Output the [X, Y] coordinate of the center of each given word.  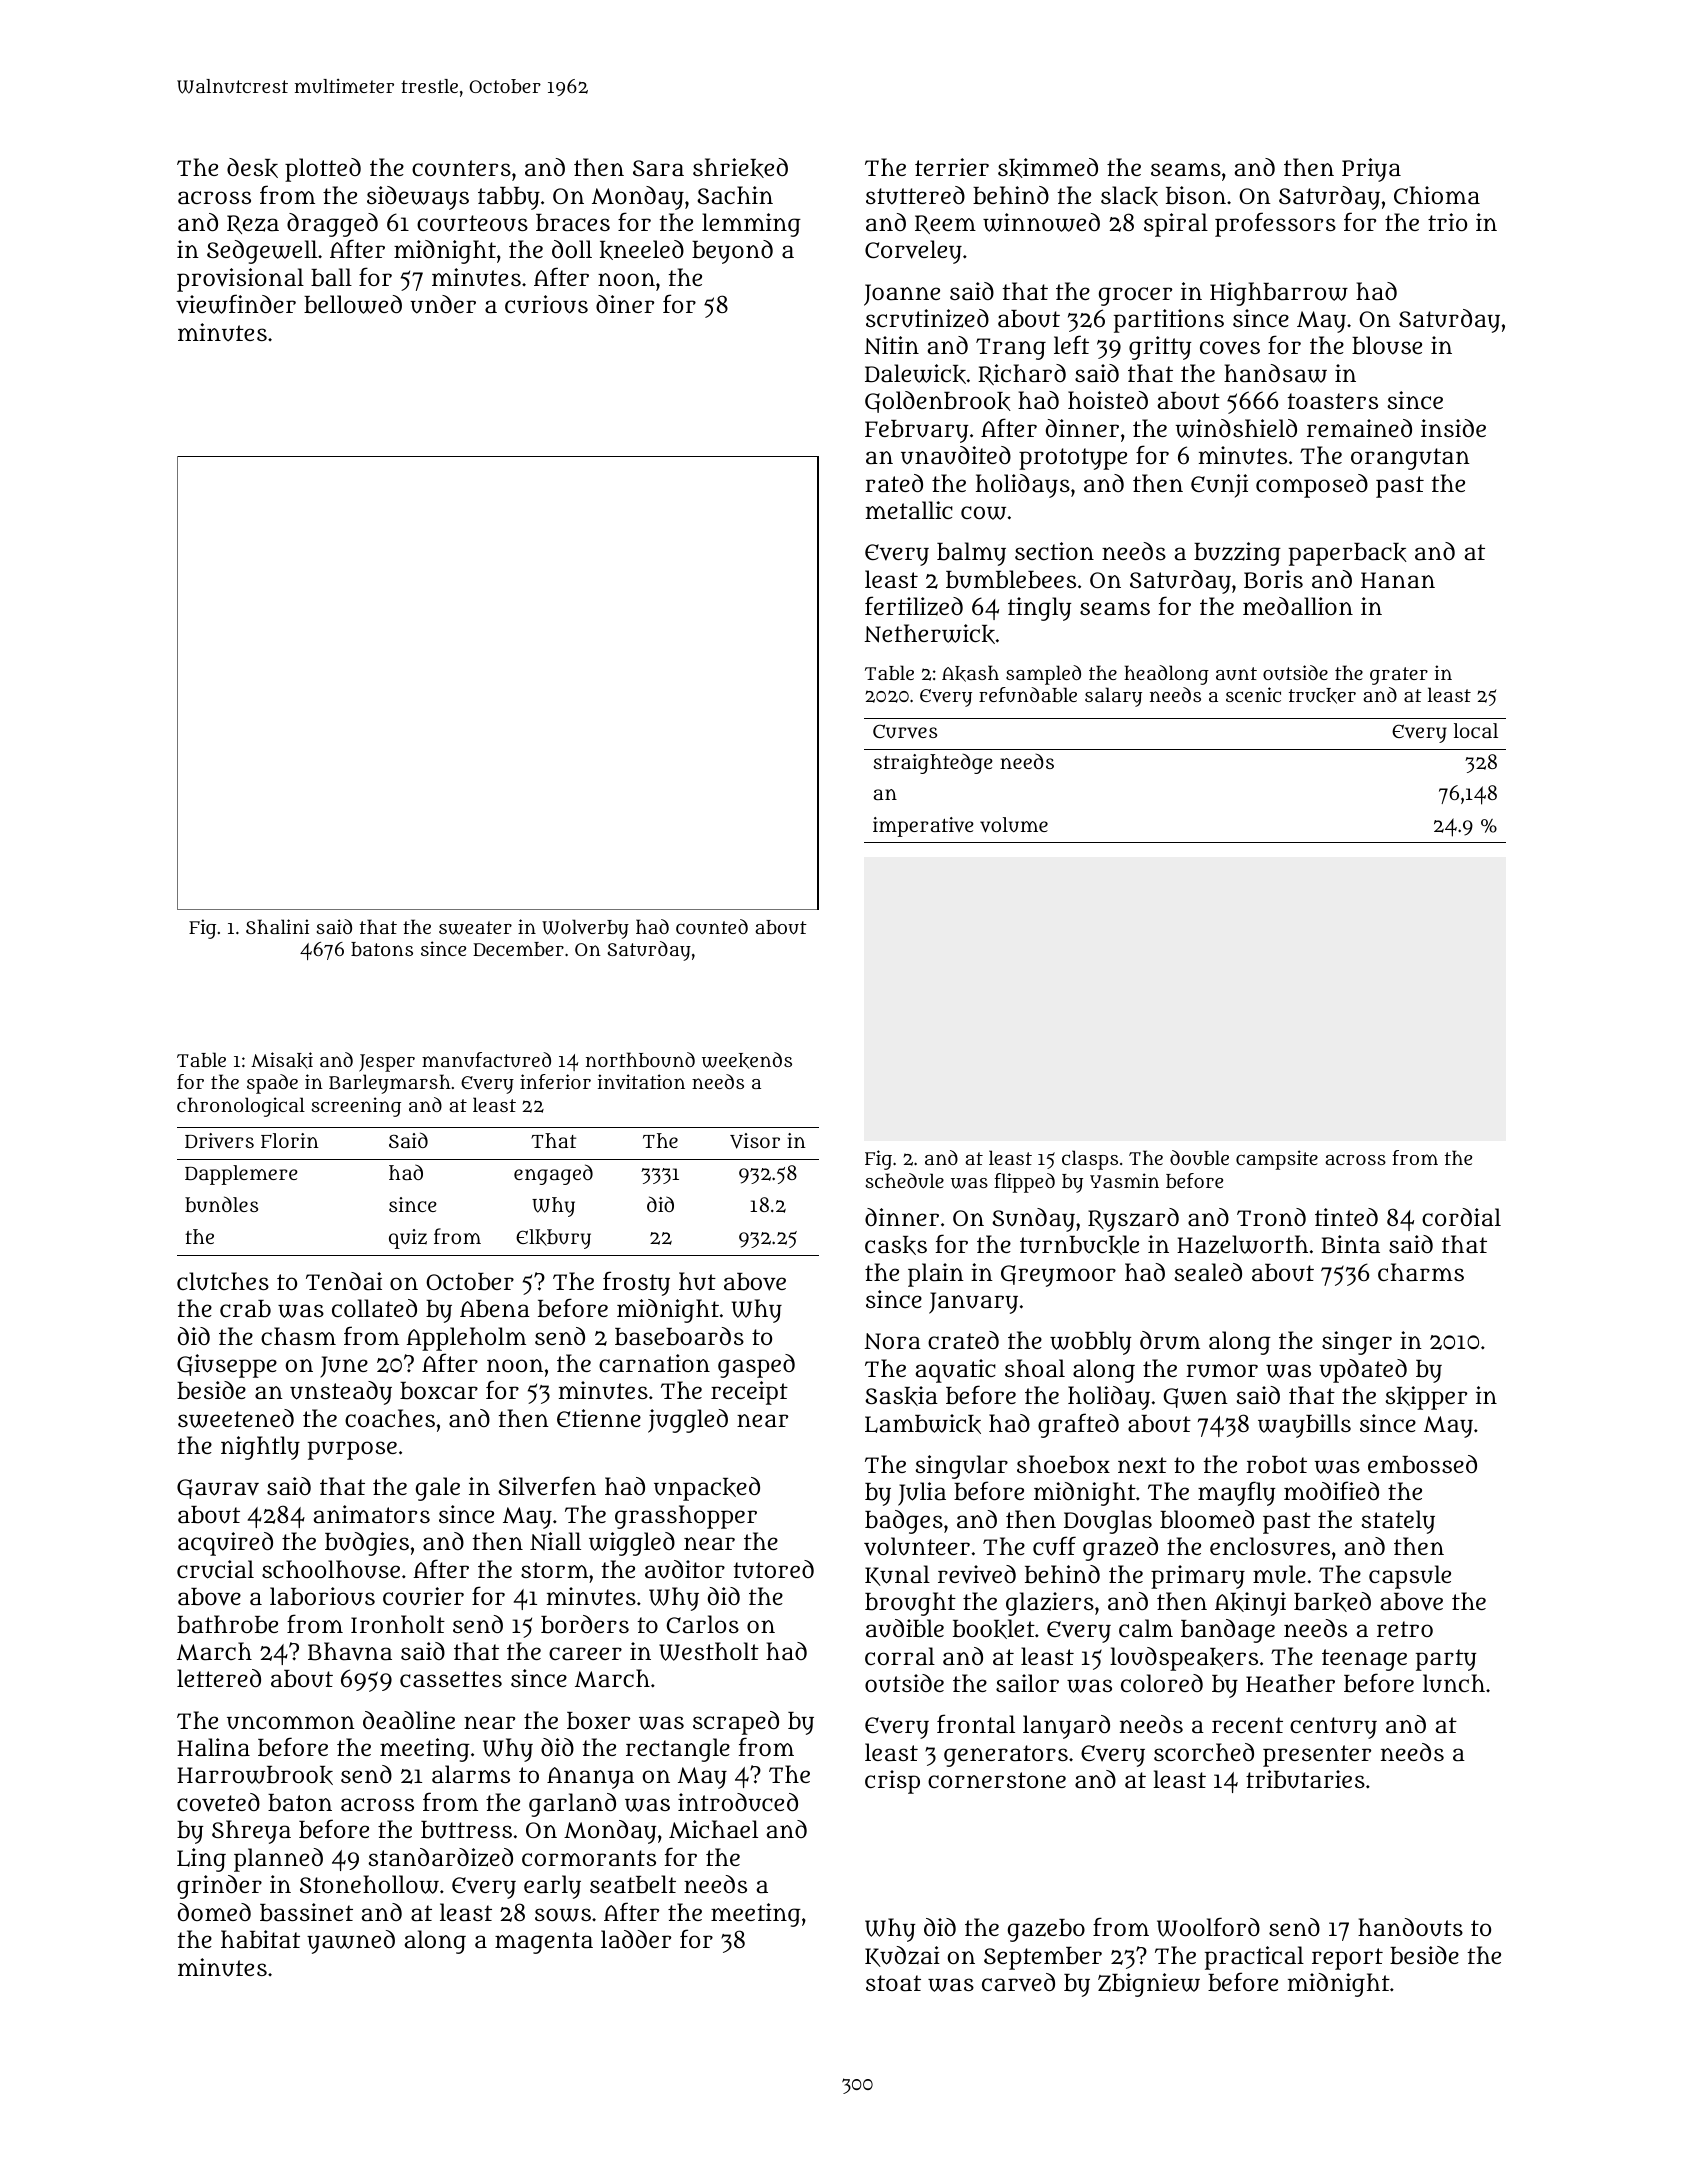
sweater [475, 928]
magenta [544, 1943]
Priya [1371, 170]
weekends [747, 1060]
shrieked [740, 168]
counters [461, 168]
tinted [1346, 1217]
